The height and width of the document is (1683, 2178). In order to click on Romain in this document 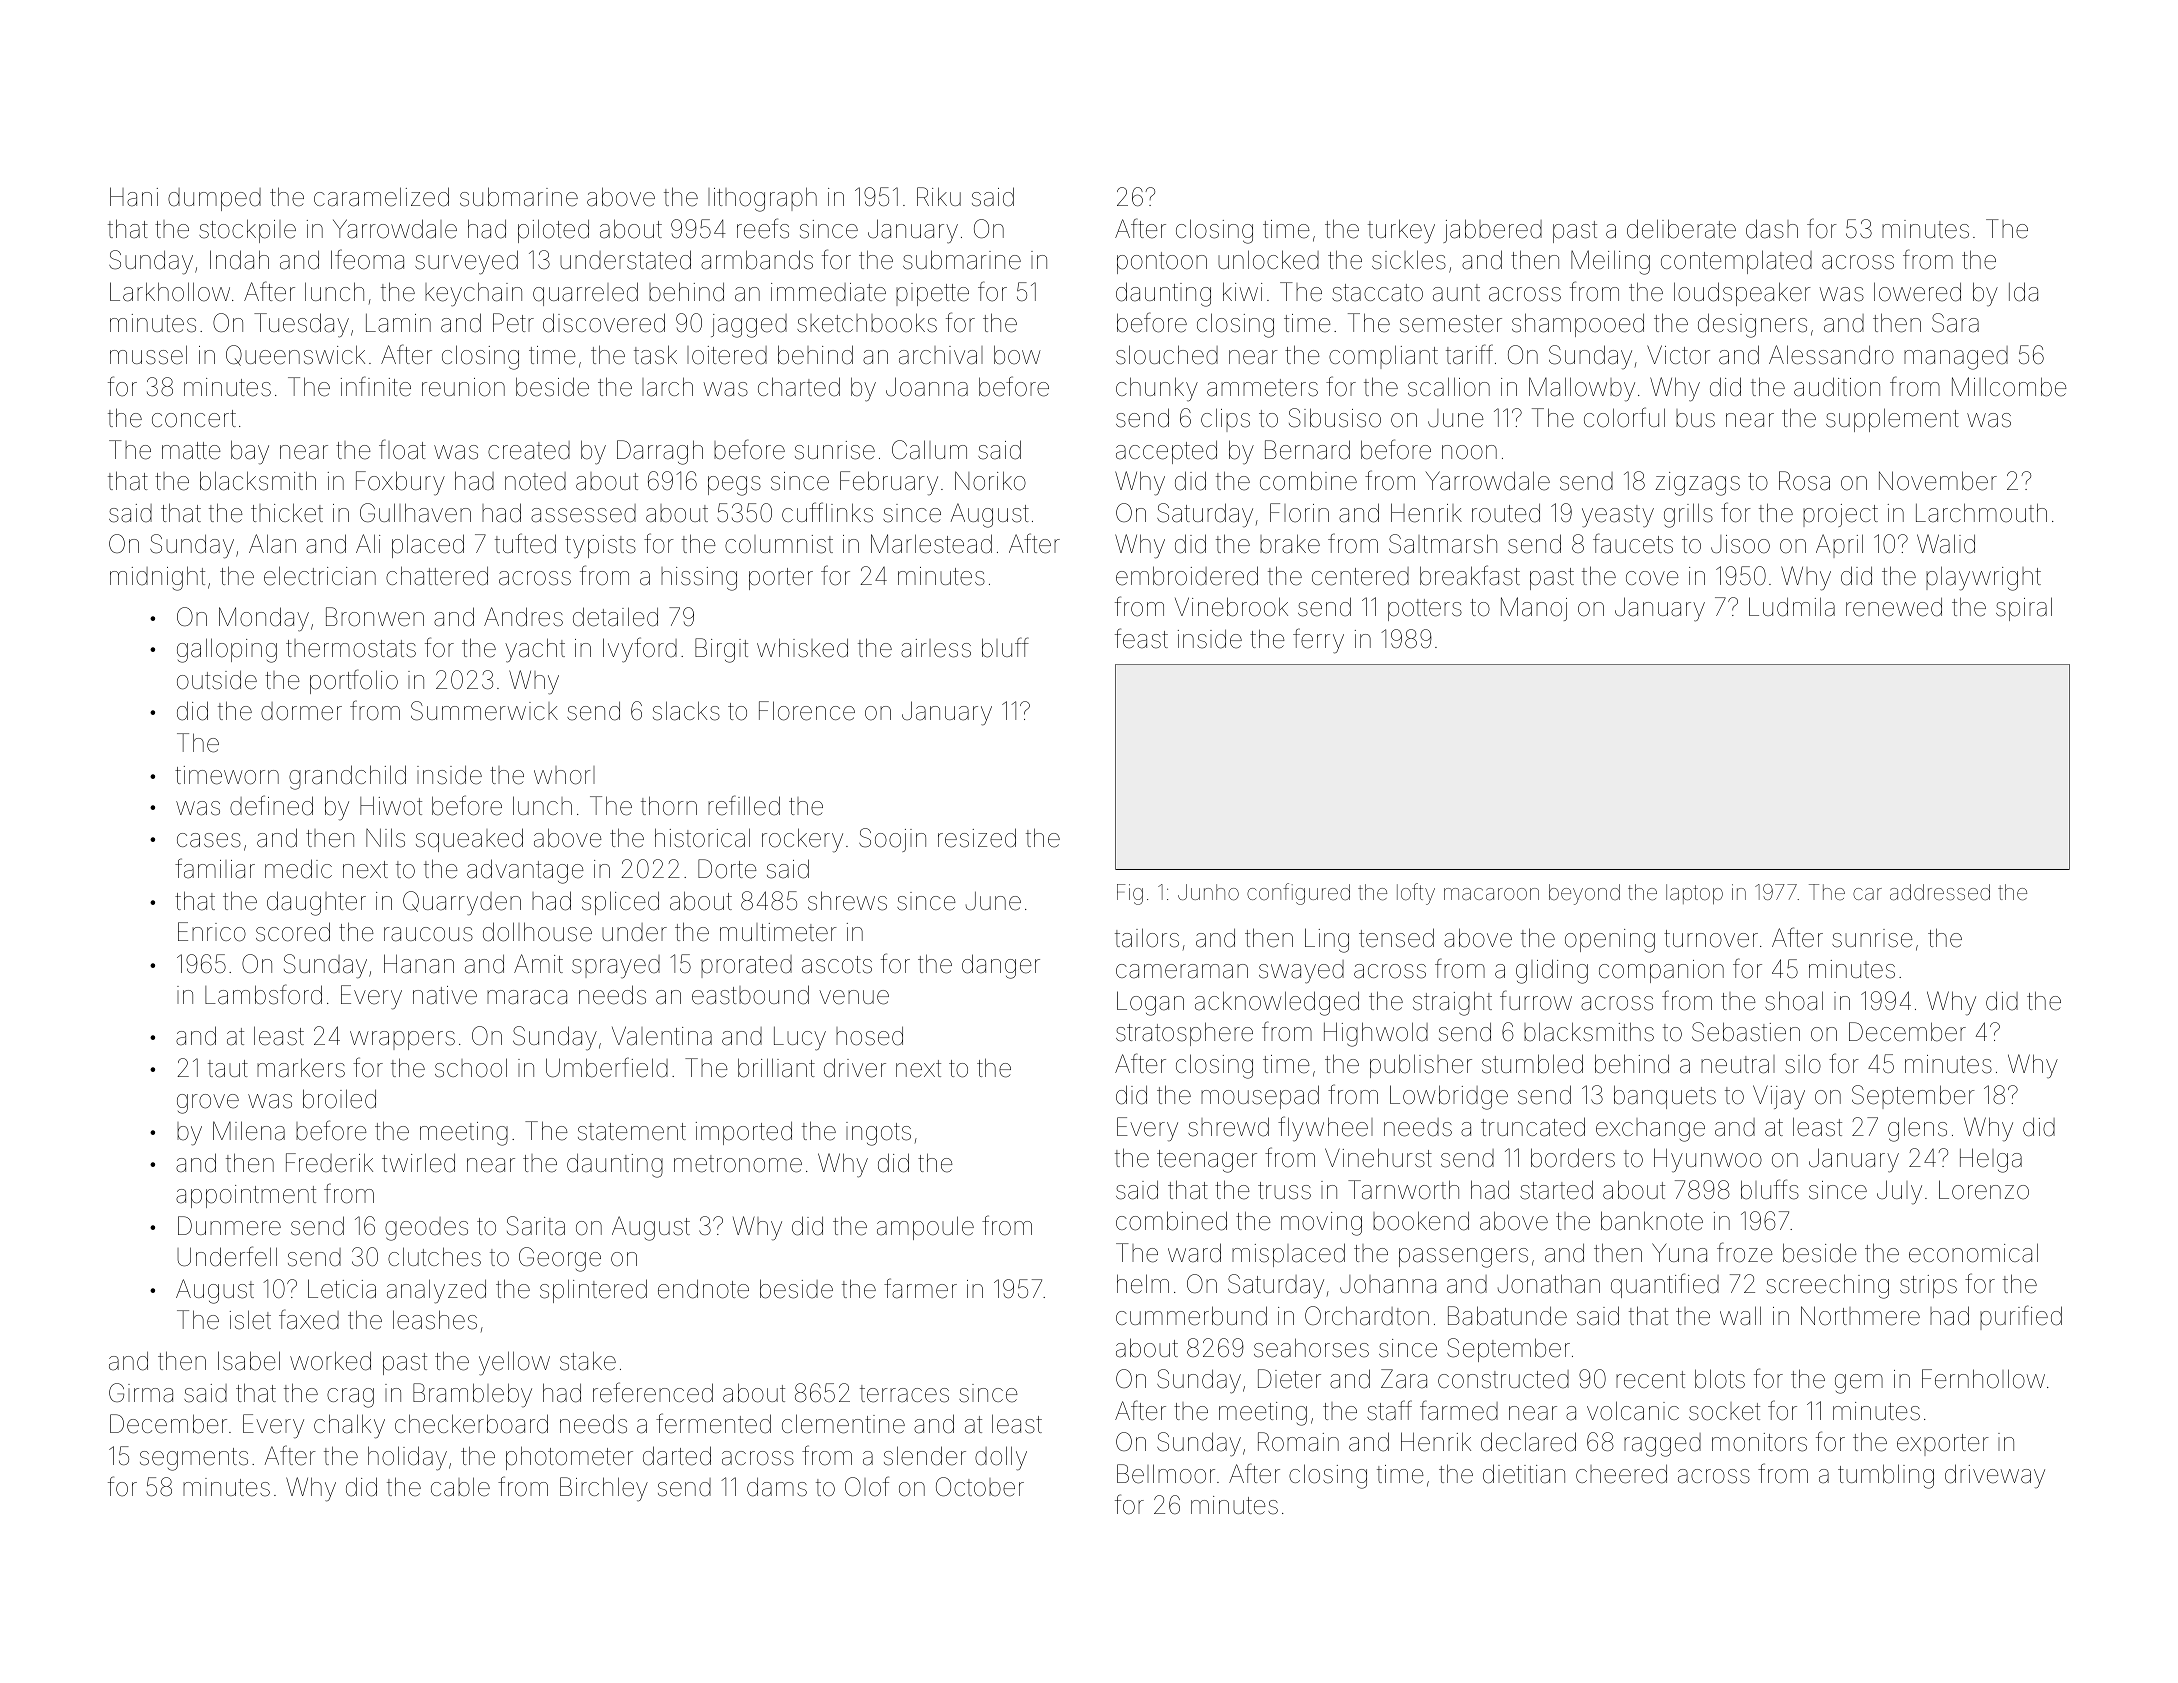, I will do `click(1298, 1442)`.
